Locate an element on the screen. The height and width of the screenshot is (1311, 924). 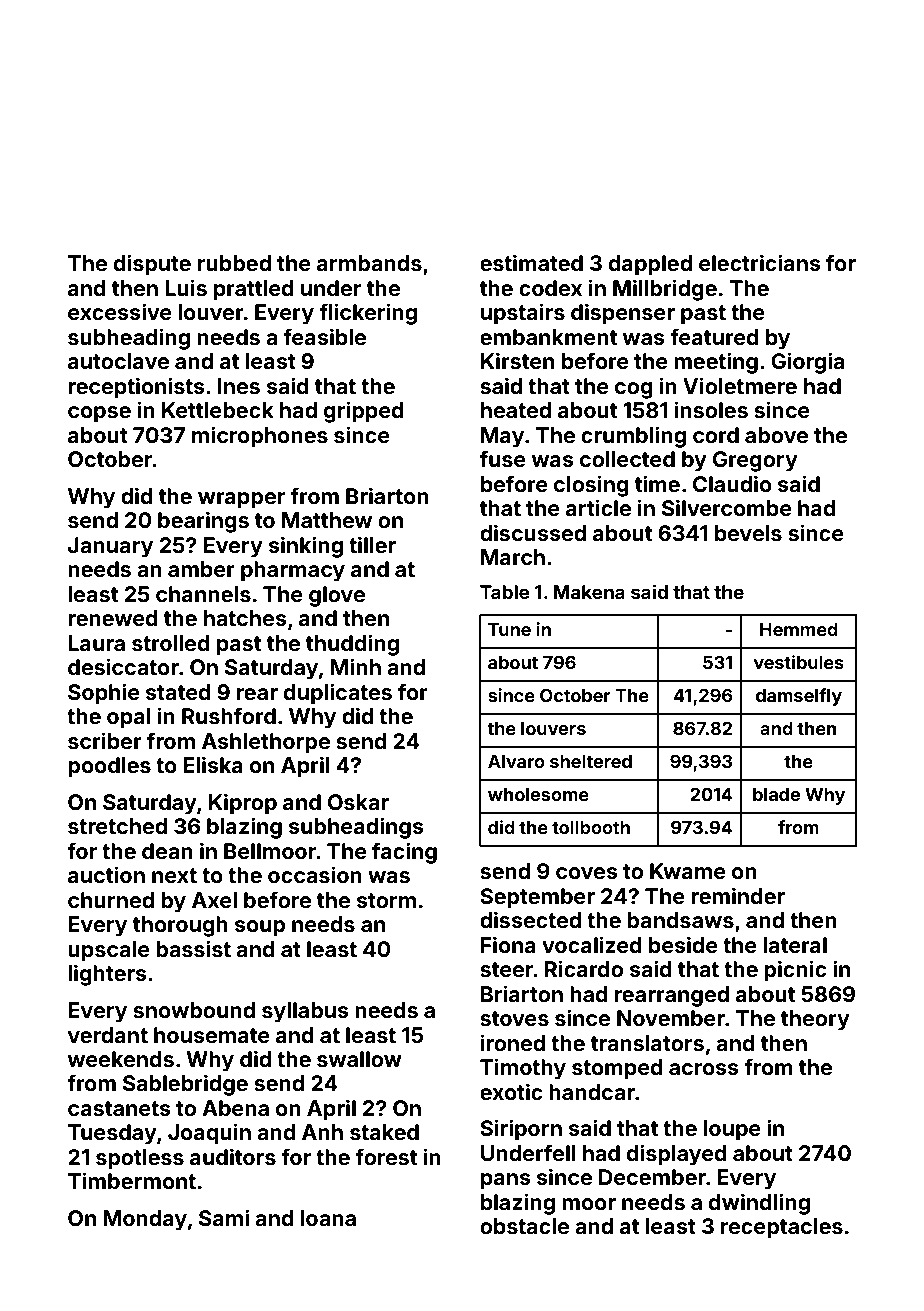
picnic is located at coordinates (795, 971).
